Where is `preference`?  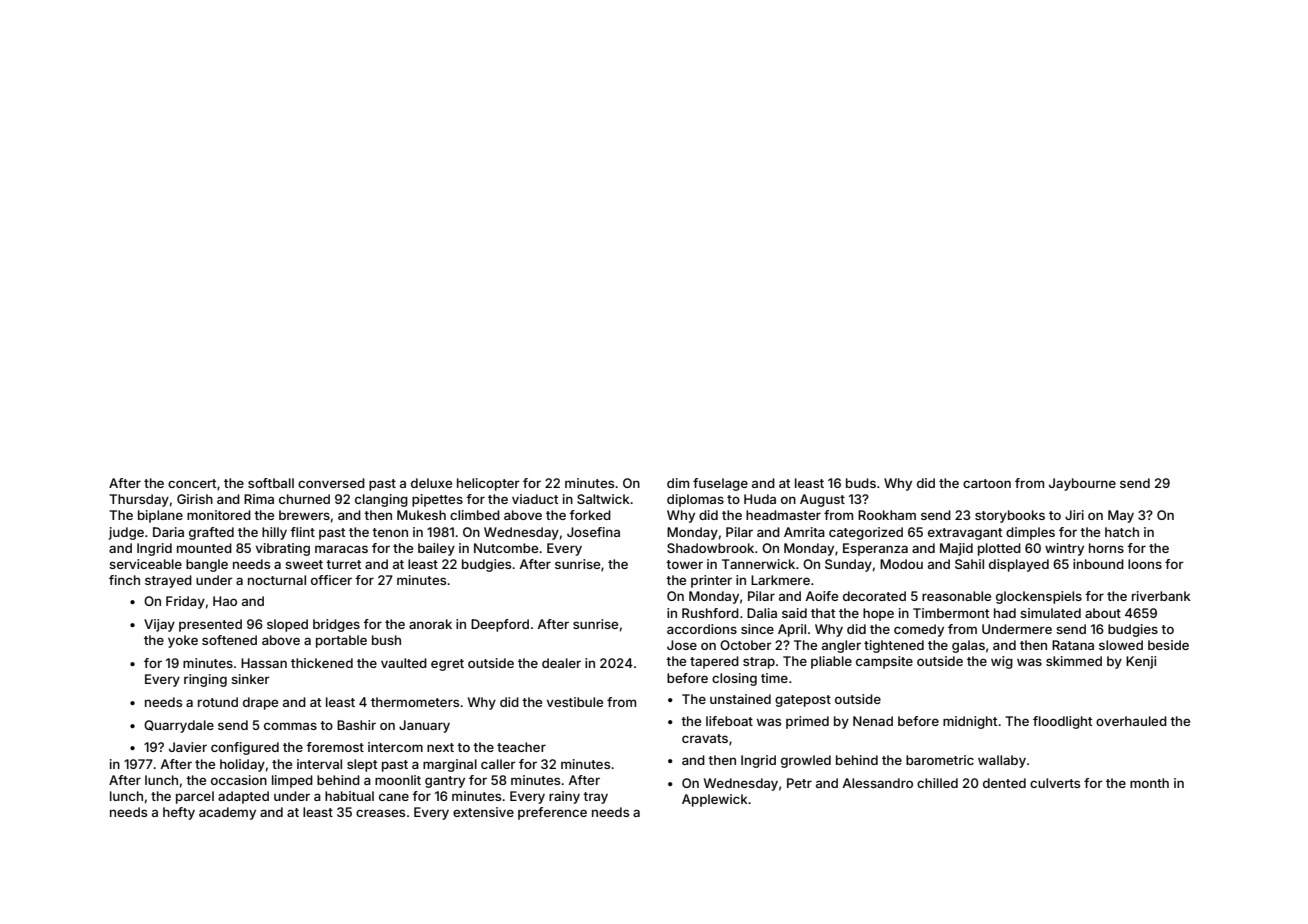
preference is located at coordinates (552, 813).
